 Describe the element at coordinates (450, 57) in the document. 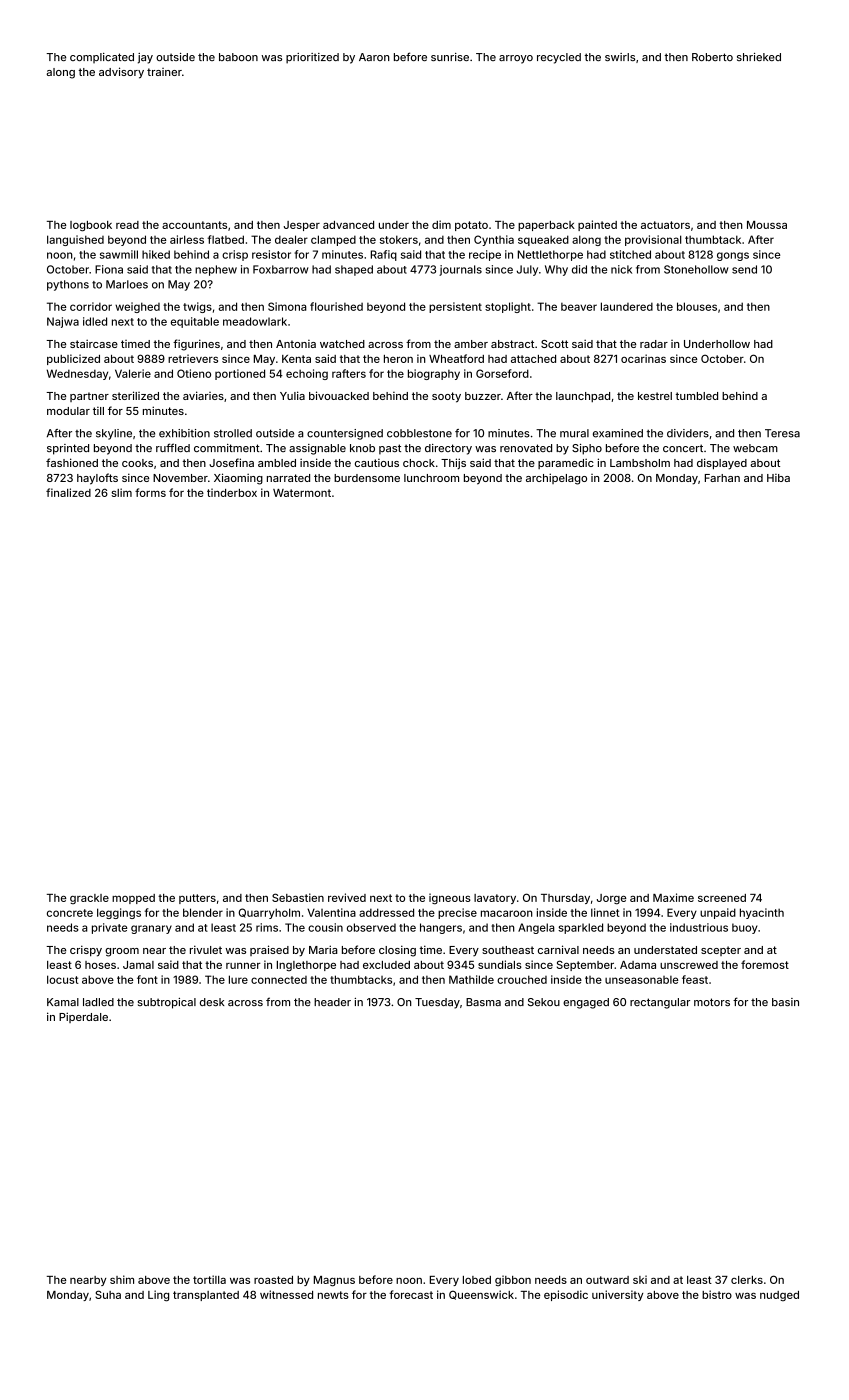

I see `sunrise` at that location.
